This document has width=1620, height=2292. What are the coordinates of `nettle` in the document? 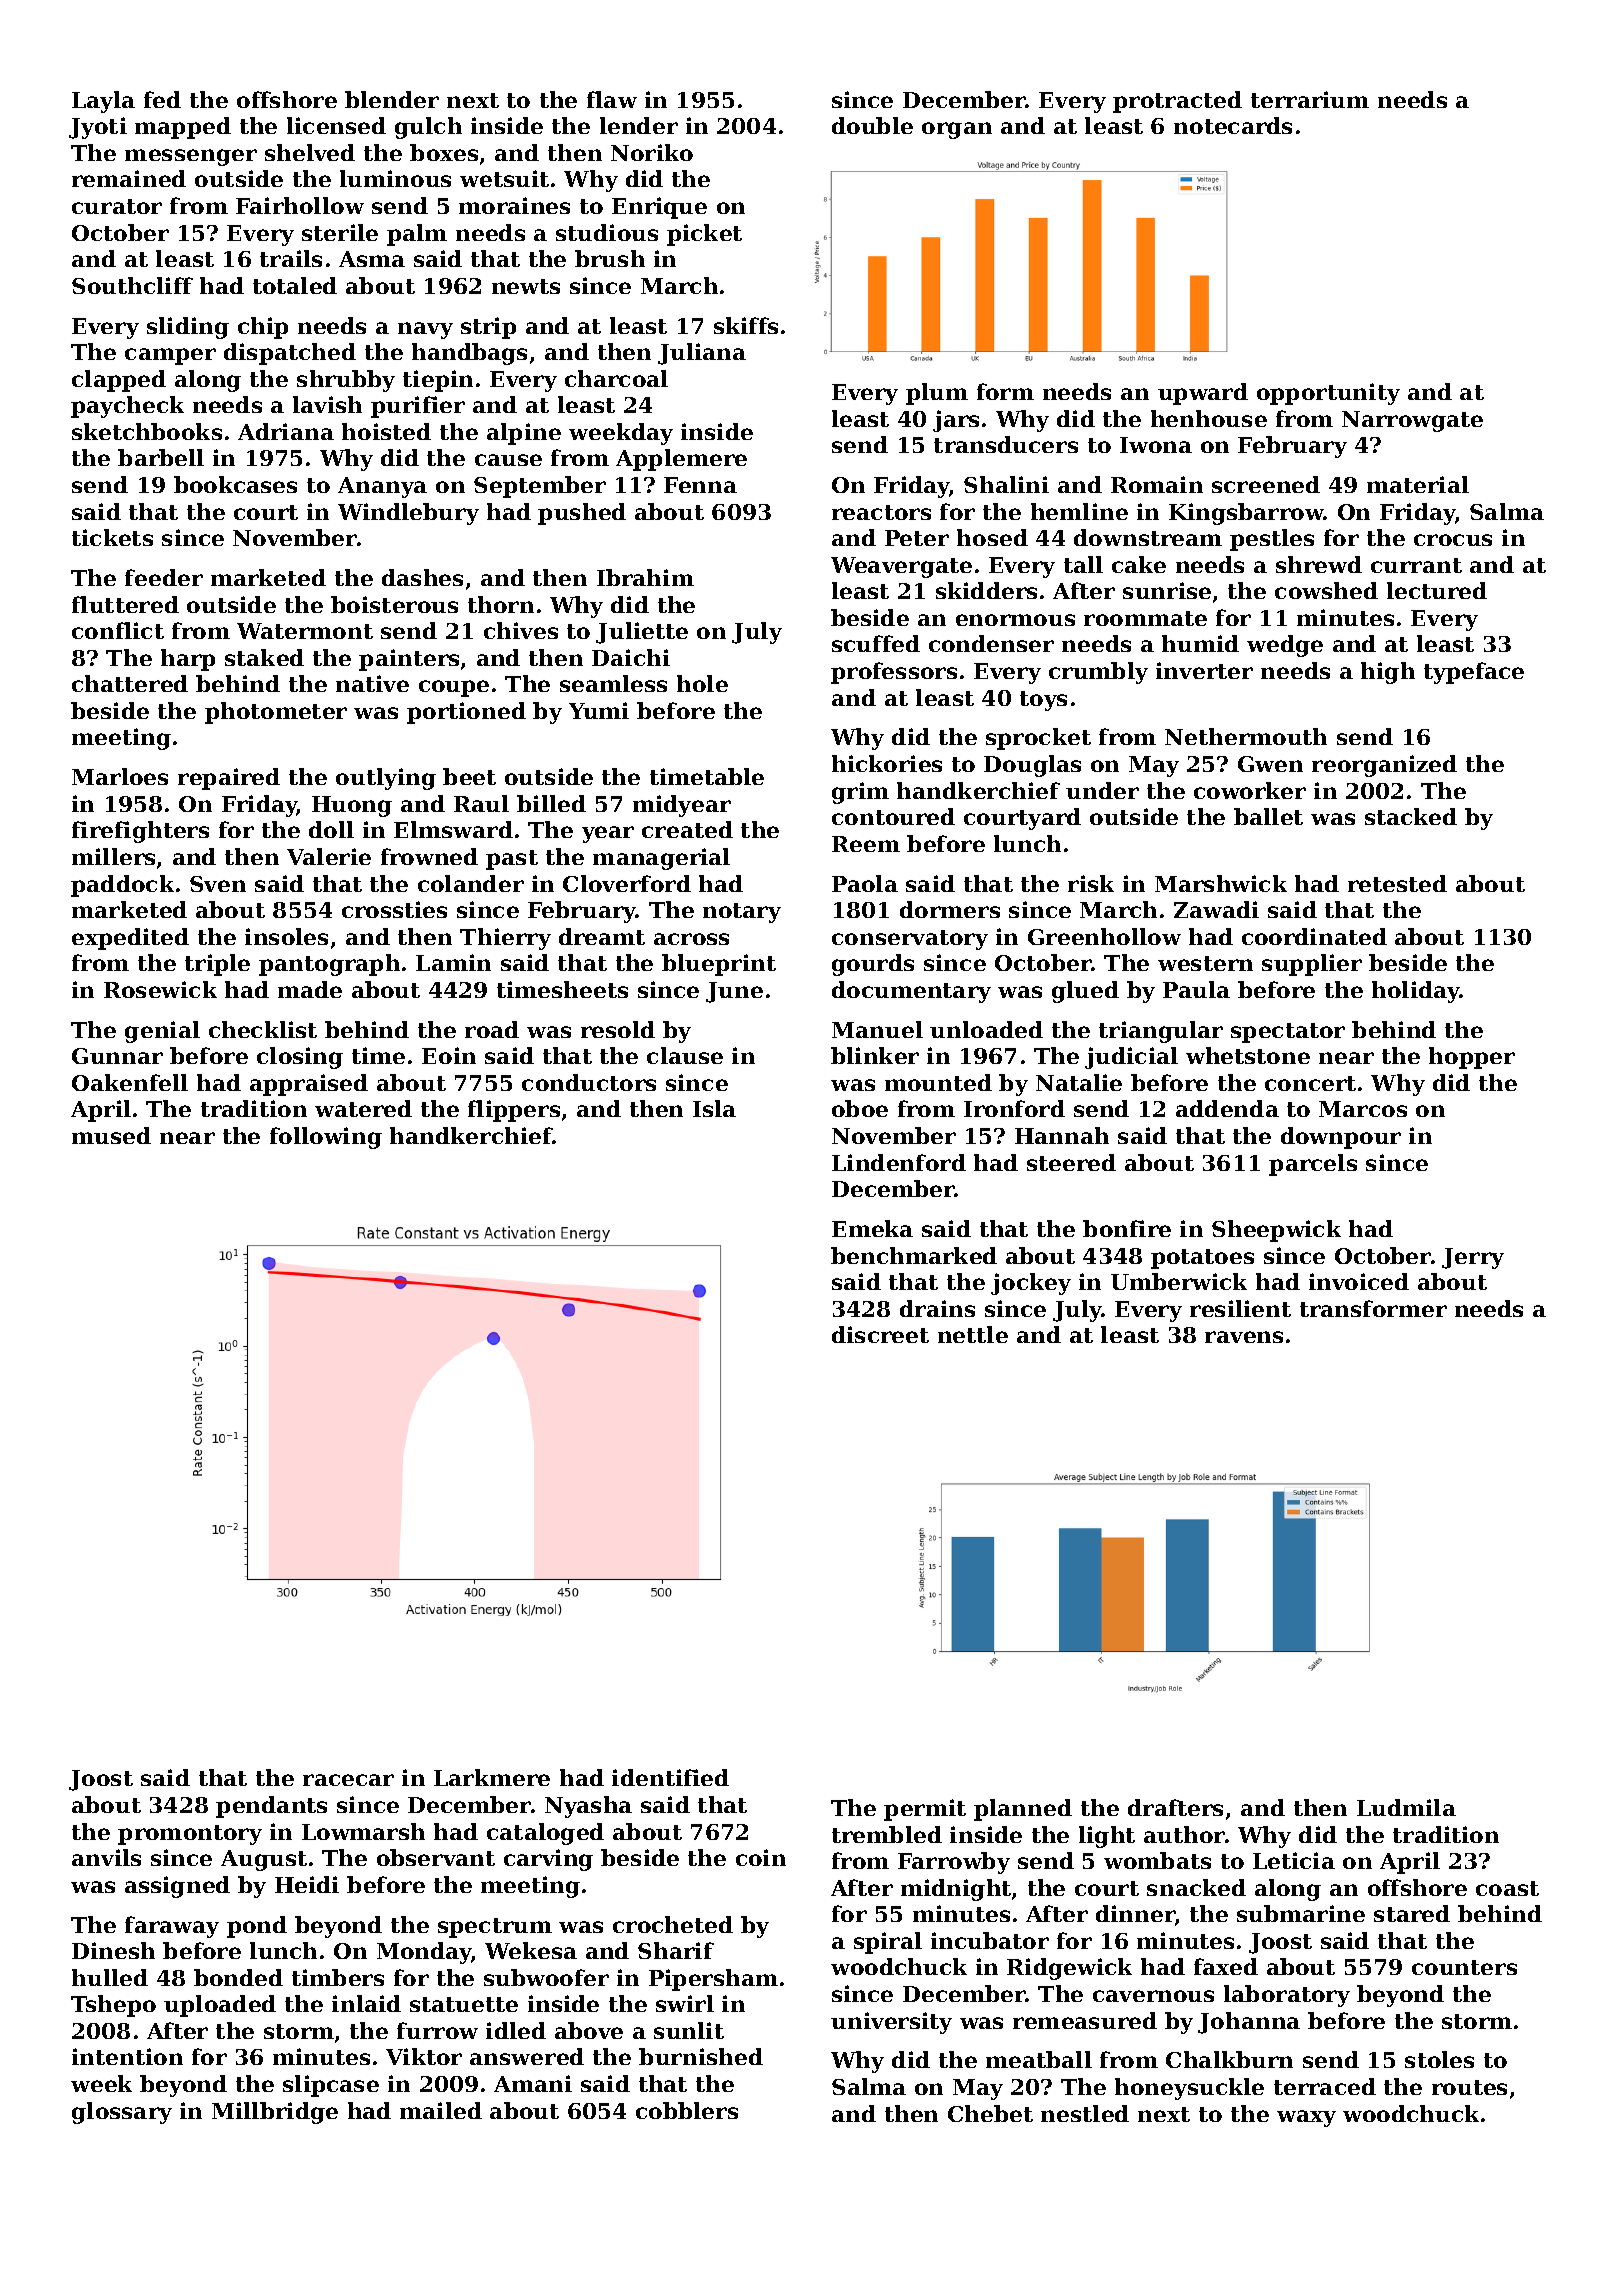 It's located at (973, 1334).
